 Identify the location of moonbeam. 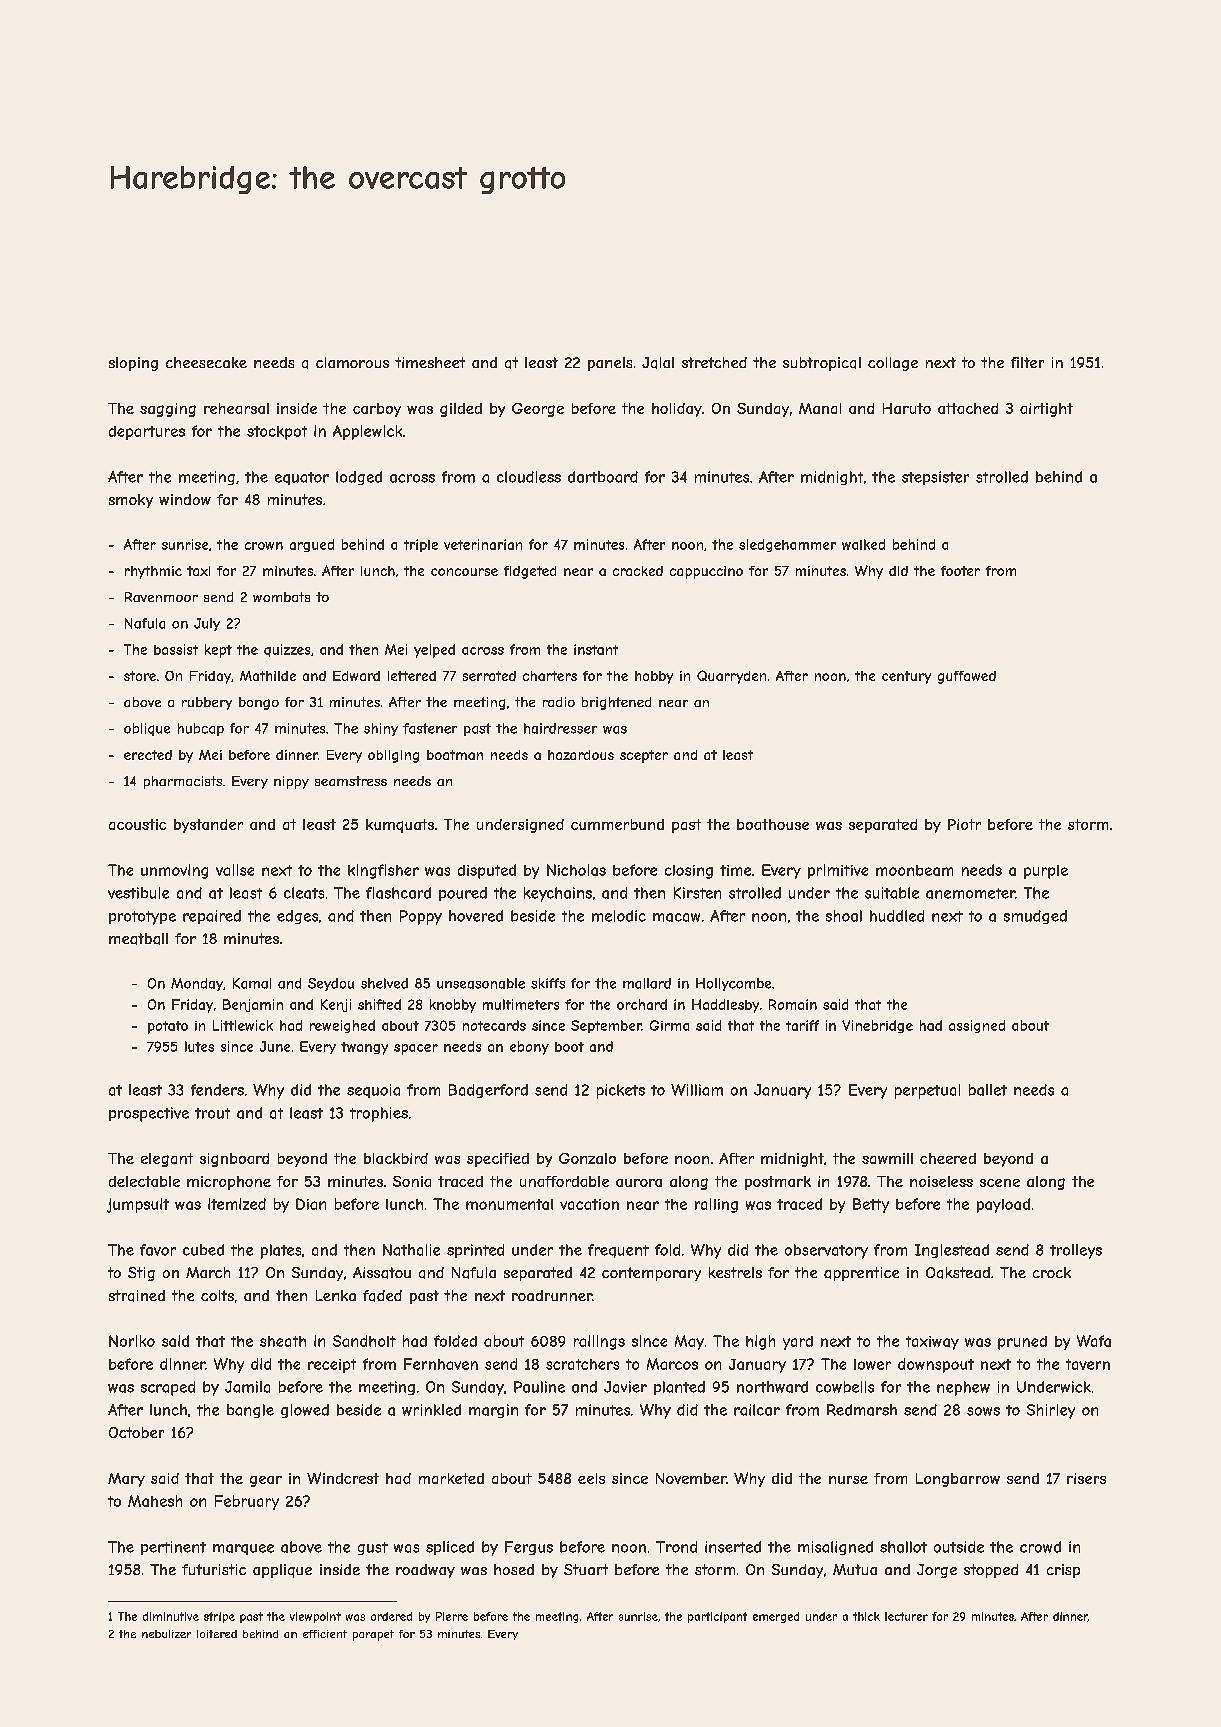
(914, 870).
